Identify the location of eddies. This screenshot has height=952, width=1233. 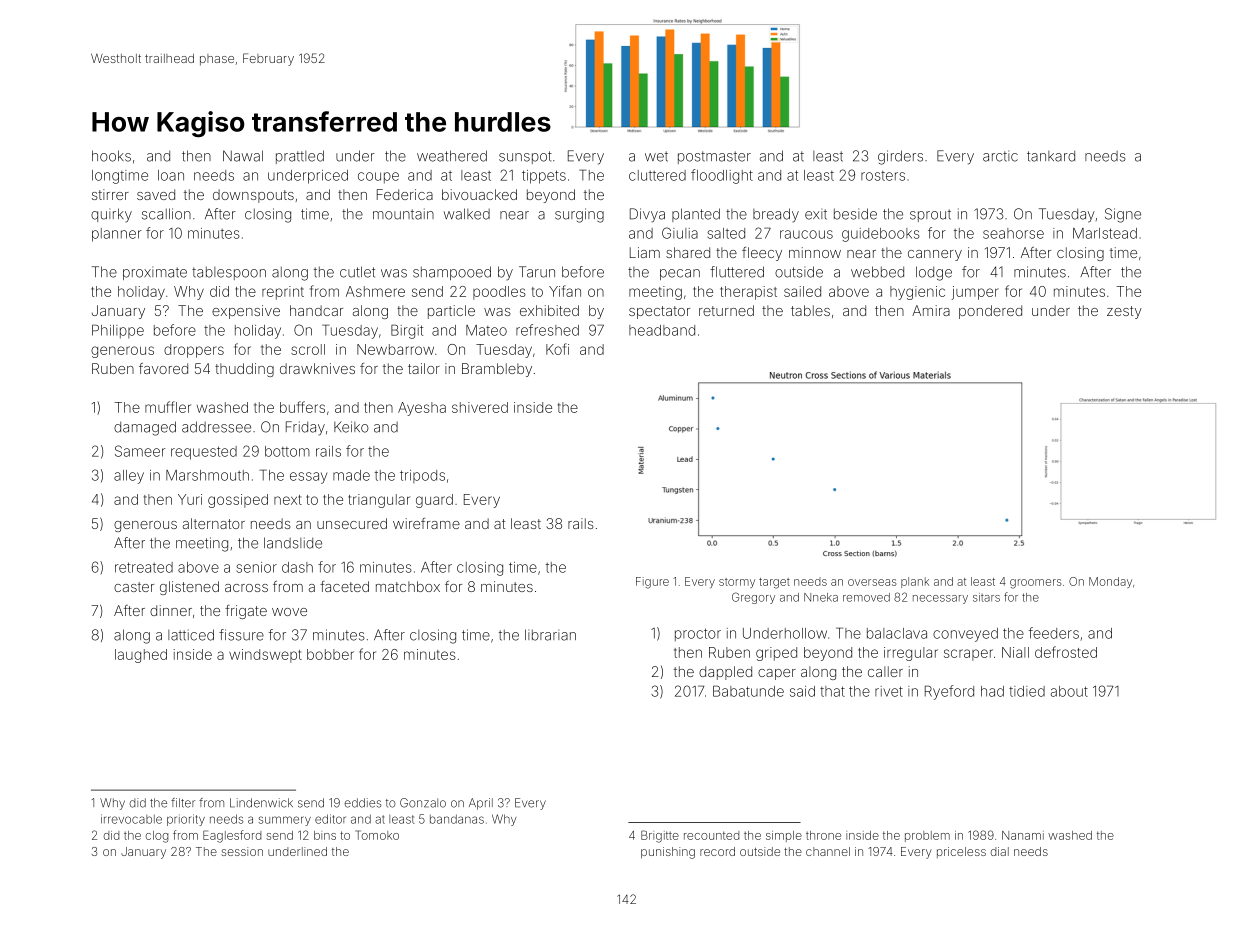
(363, 803).
